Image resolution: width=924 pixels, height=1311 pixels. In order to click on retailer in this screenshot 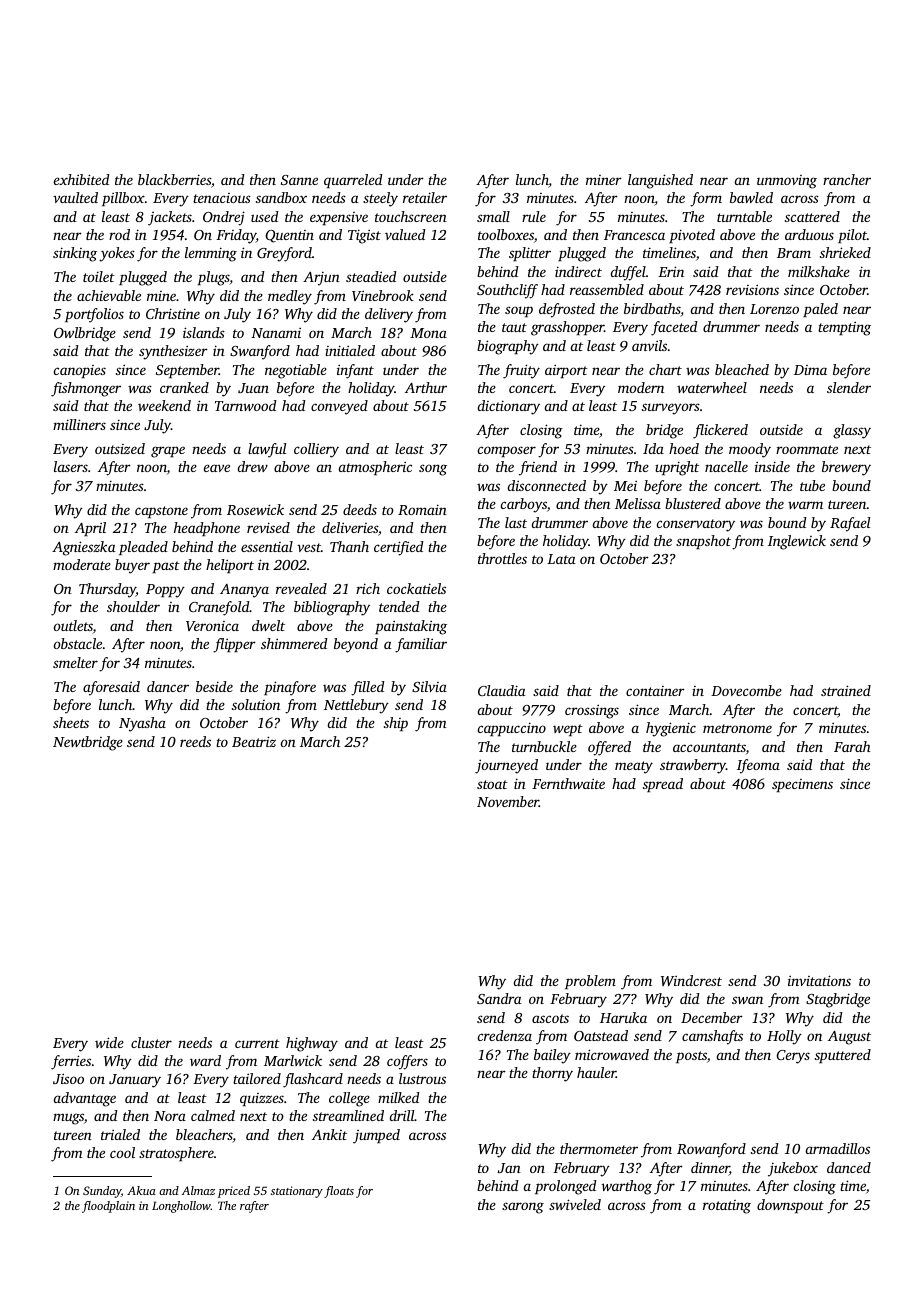, I will do `click(425, 197)`.
